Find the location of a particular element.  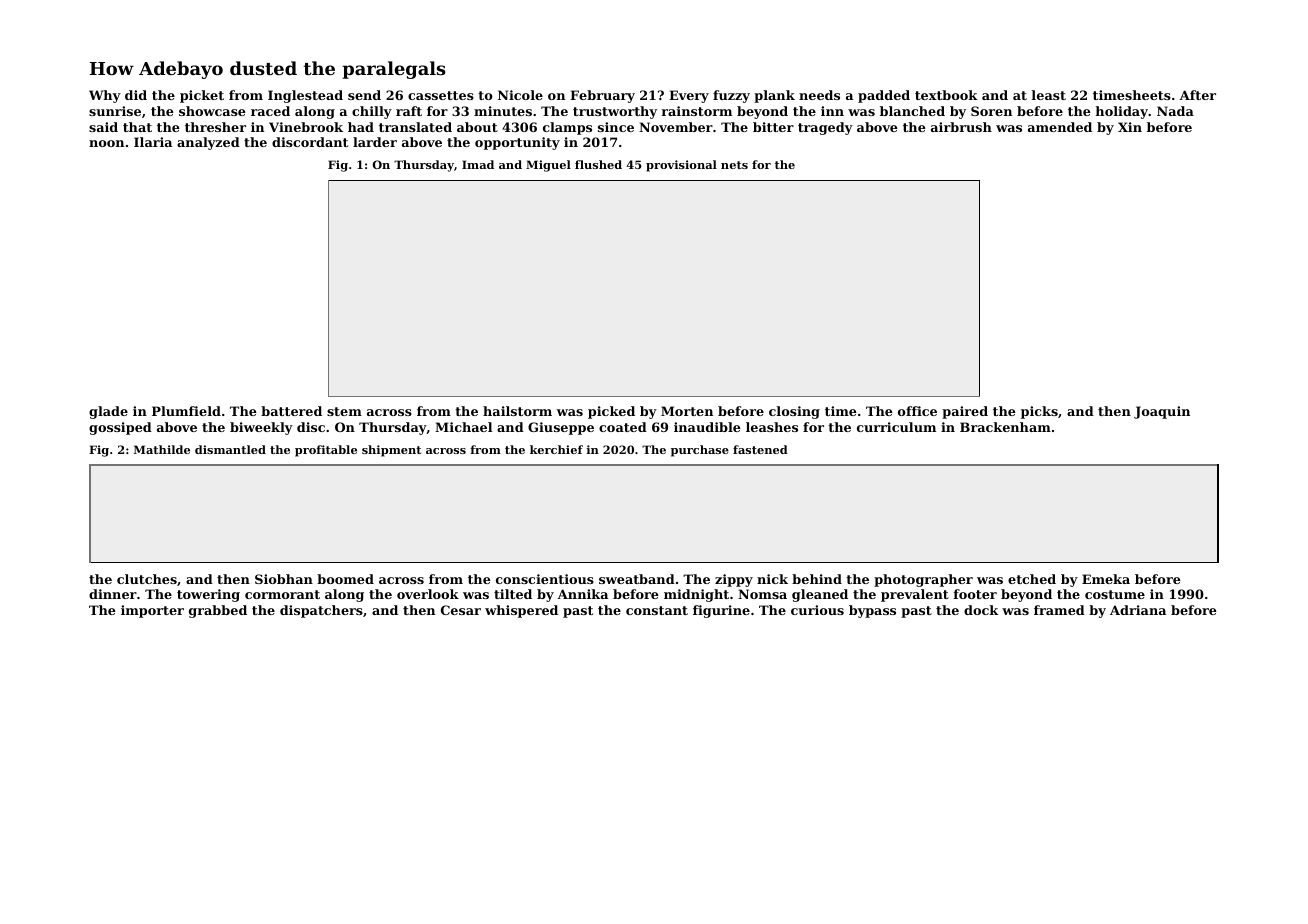

curriculum is located at coordinates (896, 427).
